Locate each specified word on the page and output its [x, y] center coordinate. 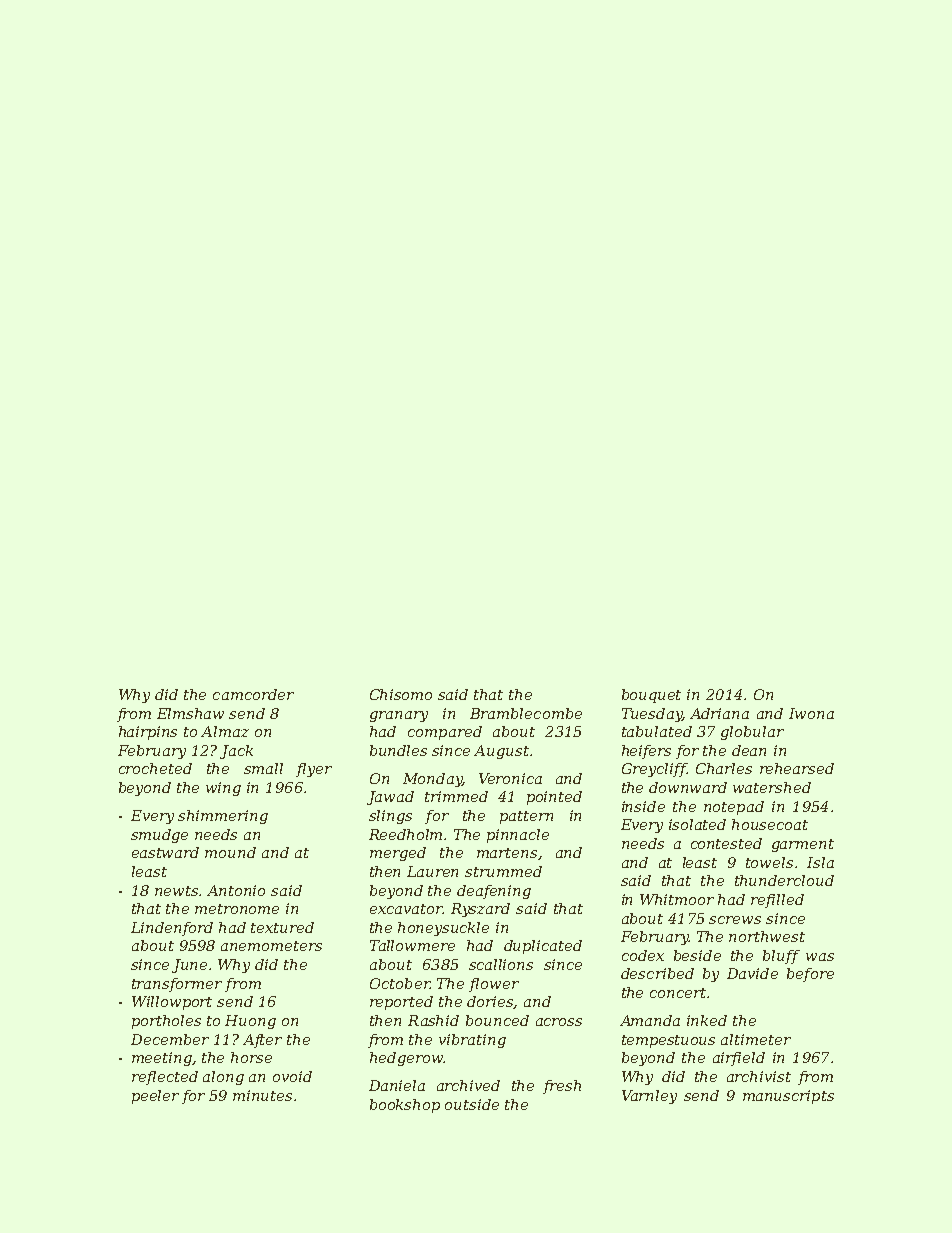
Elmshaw [190, 713]
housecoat [770, 824]
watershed [772, 787]
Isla [820, 862]
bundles [398, 750]
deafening [494, 892]
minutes [262, 1095]
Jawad [390, 798]
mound [230, 852]
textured [282, 927]
